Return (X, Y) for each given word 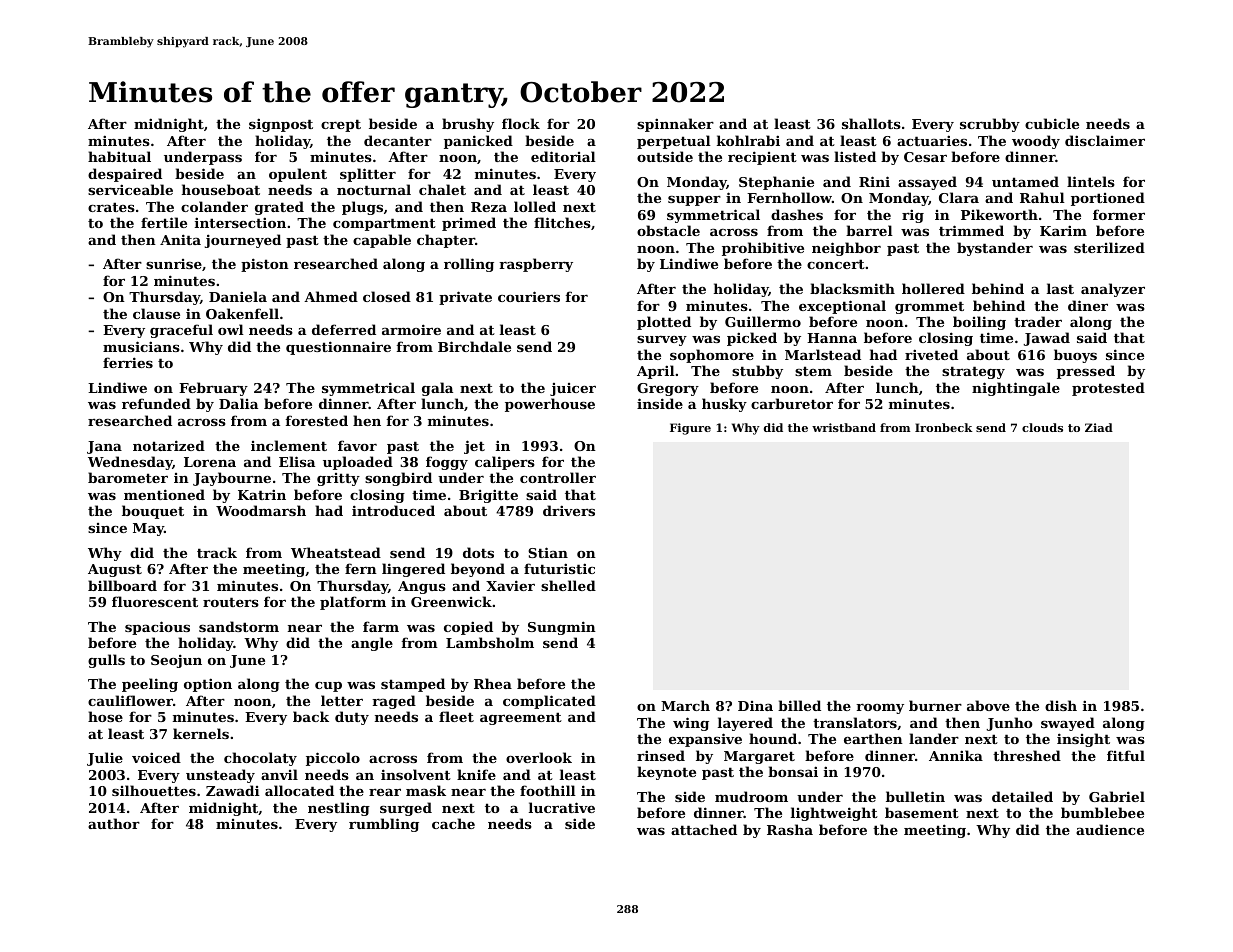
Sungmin (562, 628)
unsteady (220, 776)
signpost (281, 125)
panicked (478, 142)
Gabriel (1117, 796)
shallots (871, 123)
